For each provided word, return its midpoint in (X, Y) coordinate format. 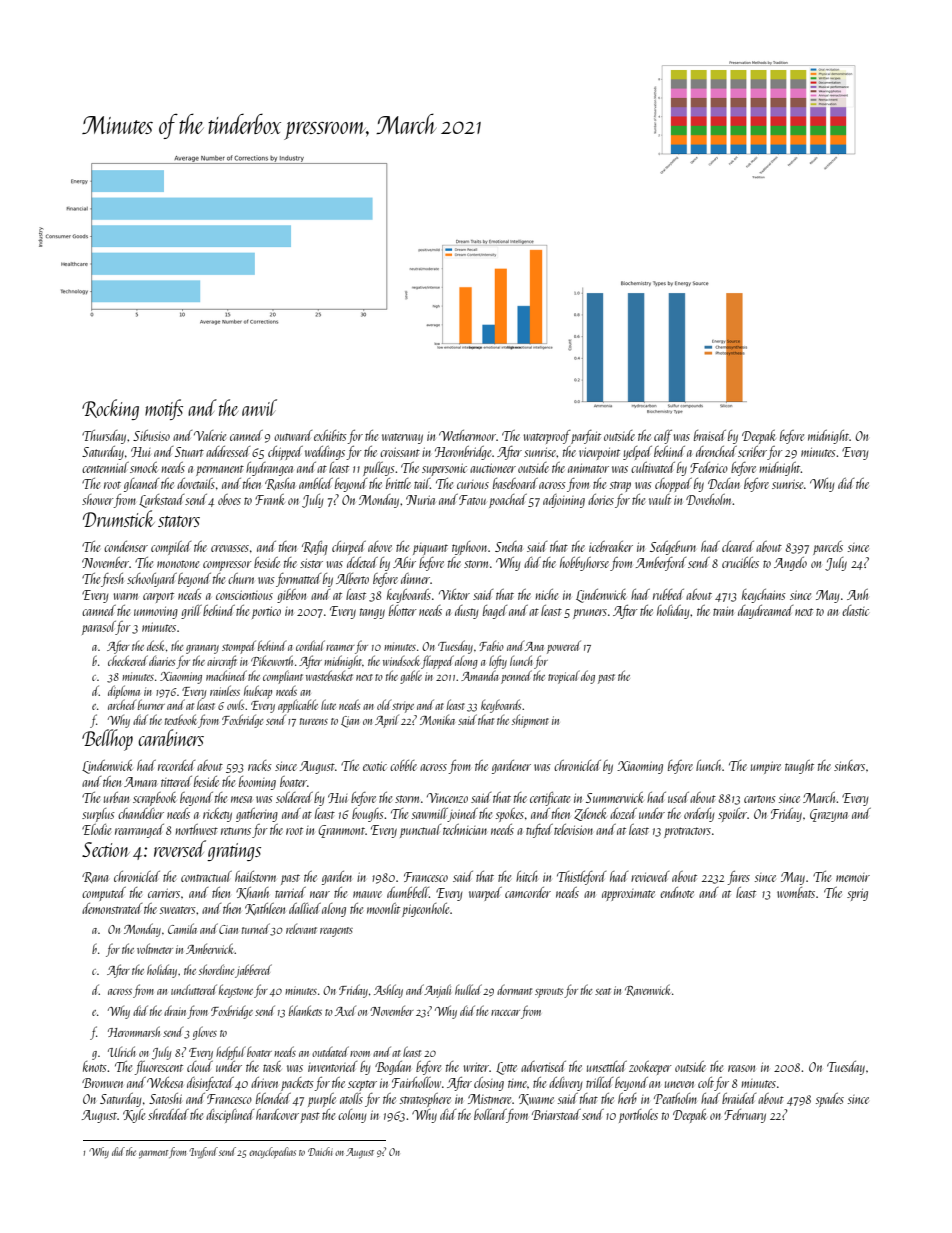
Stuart (189, 452)
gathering (257, 815)
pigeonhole (425, 910)
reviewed (650, 876)
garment (153, 1154)
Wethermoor (467, 435)
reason (741, 1068)
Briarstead (556, 1114)
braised (710, 435)
